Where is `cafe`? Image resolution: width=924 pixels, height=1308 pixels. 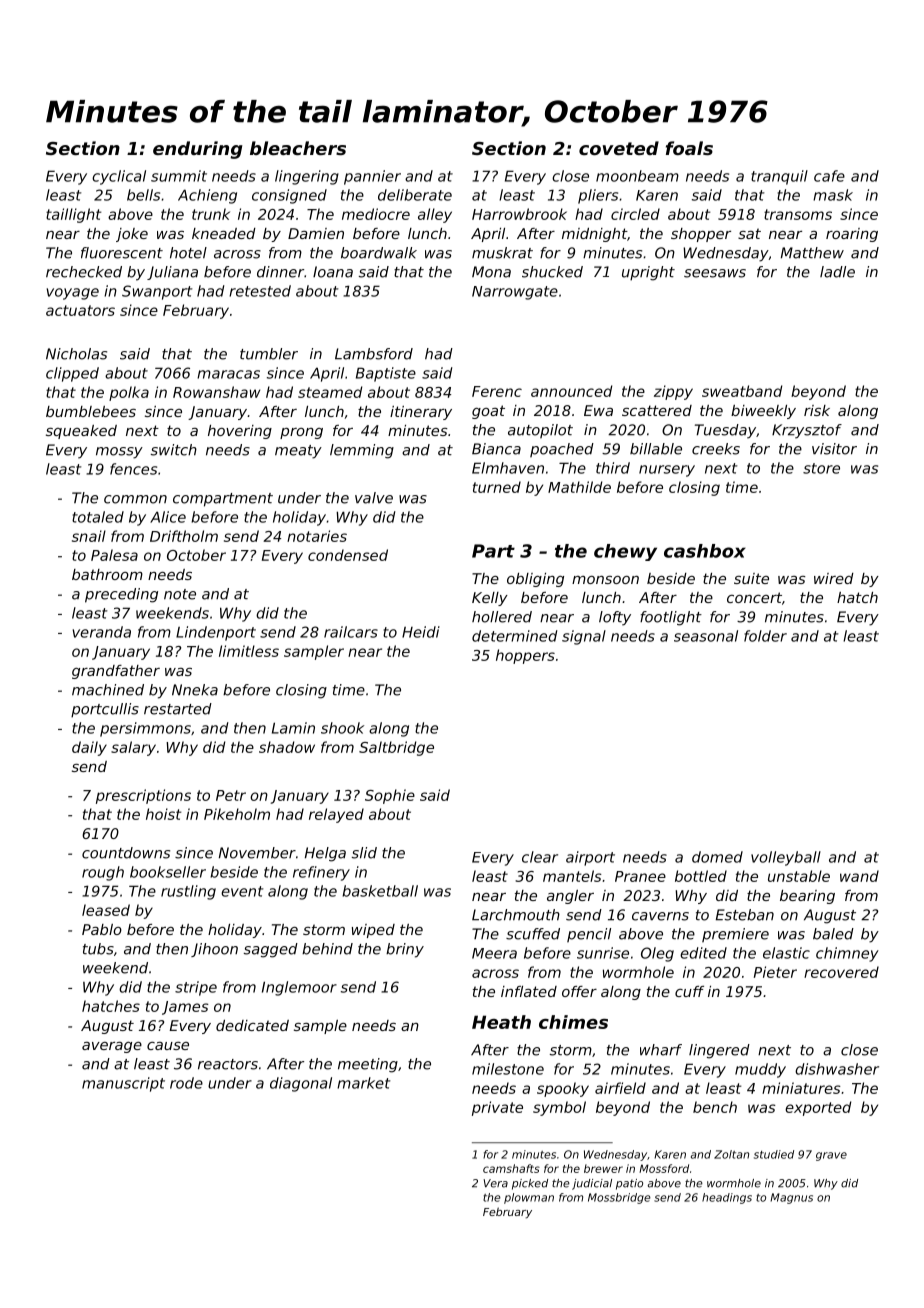
cafe is located at coordinates (829, 176).
